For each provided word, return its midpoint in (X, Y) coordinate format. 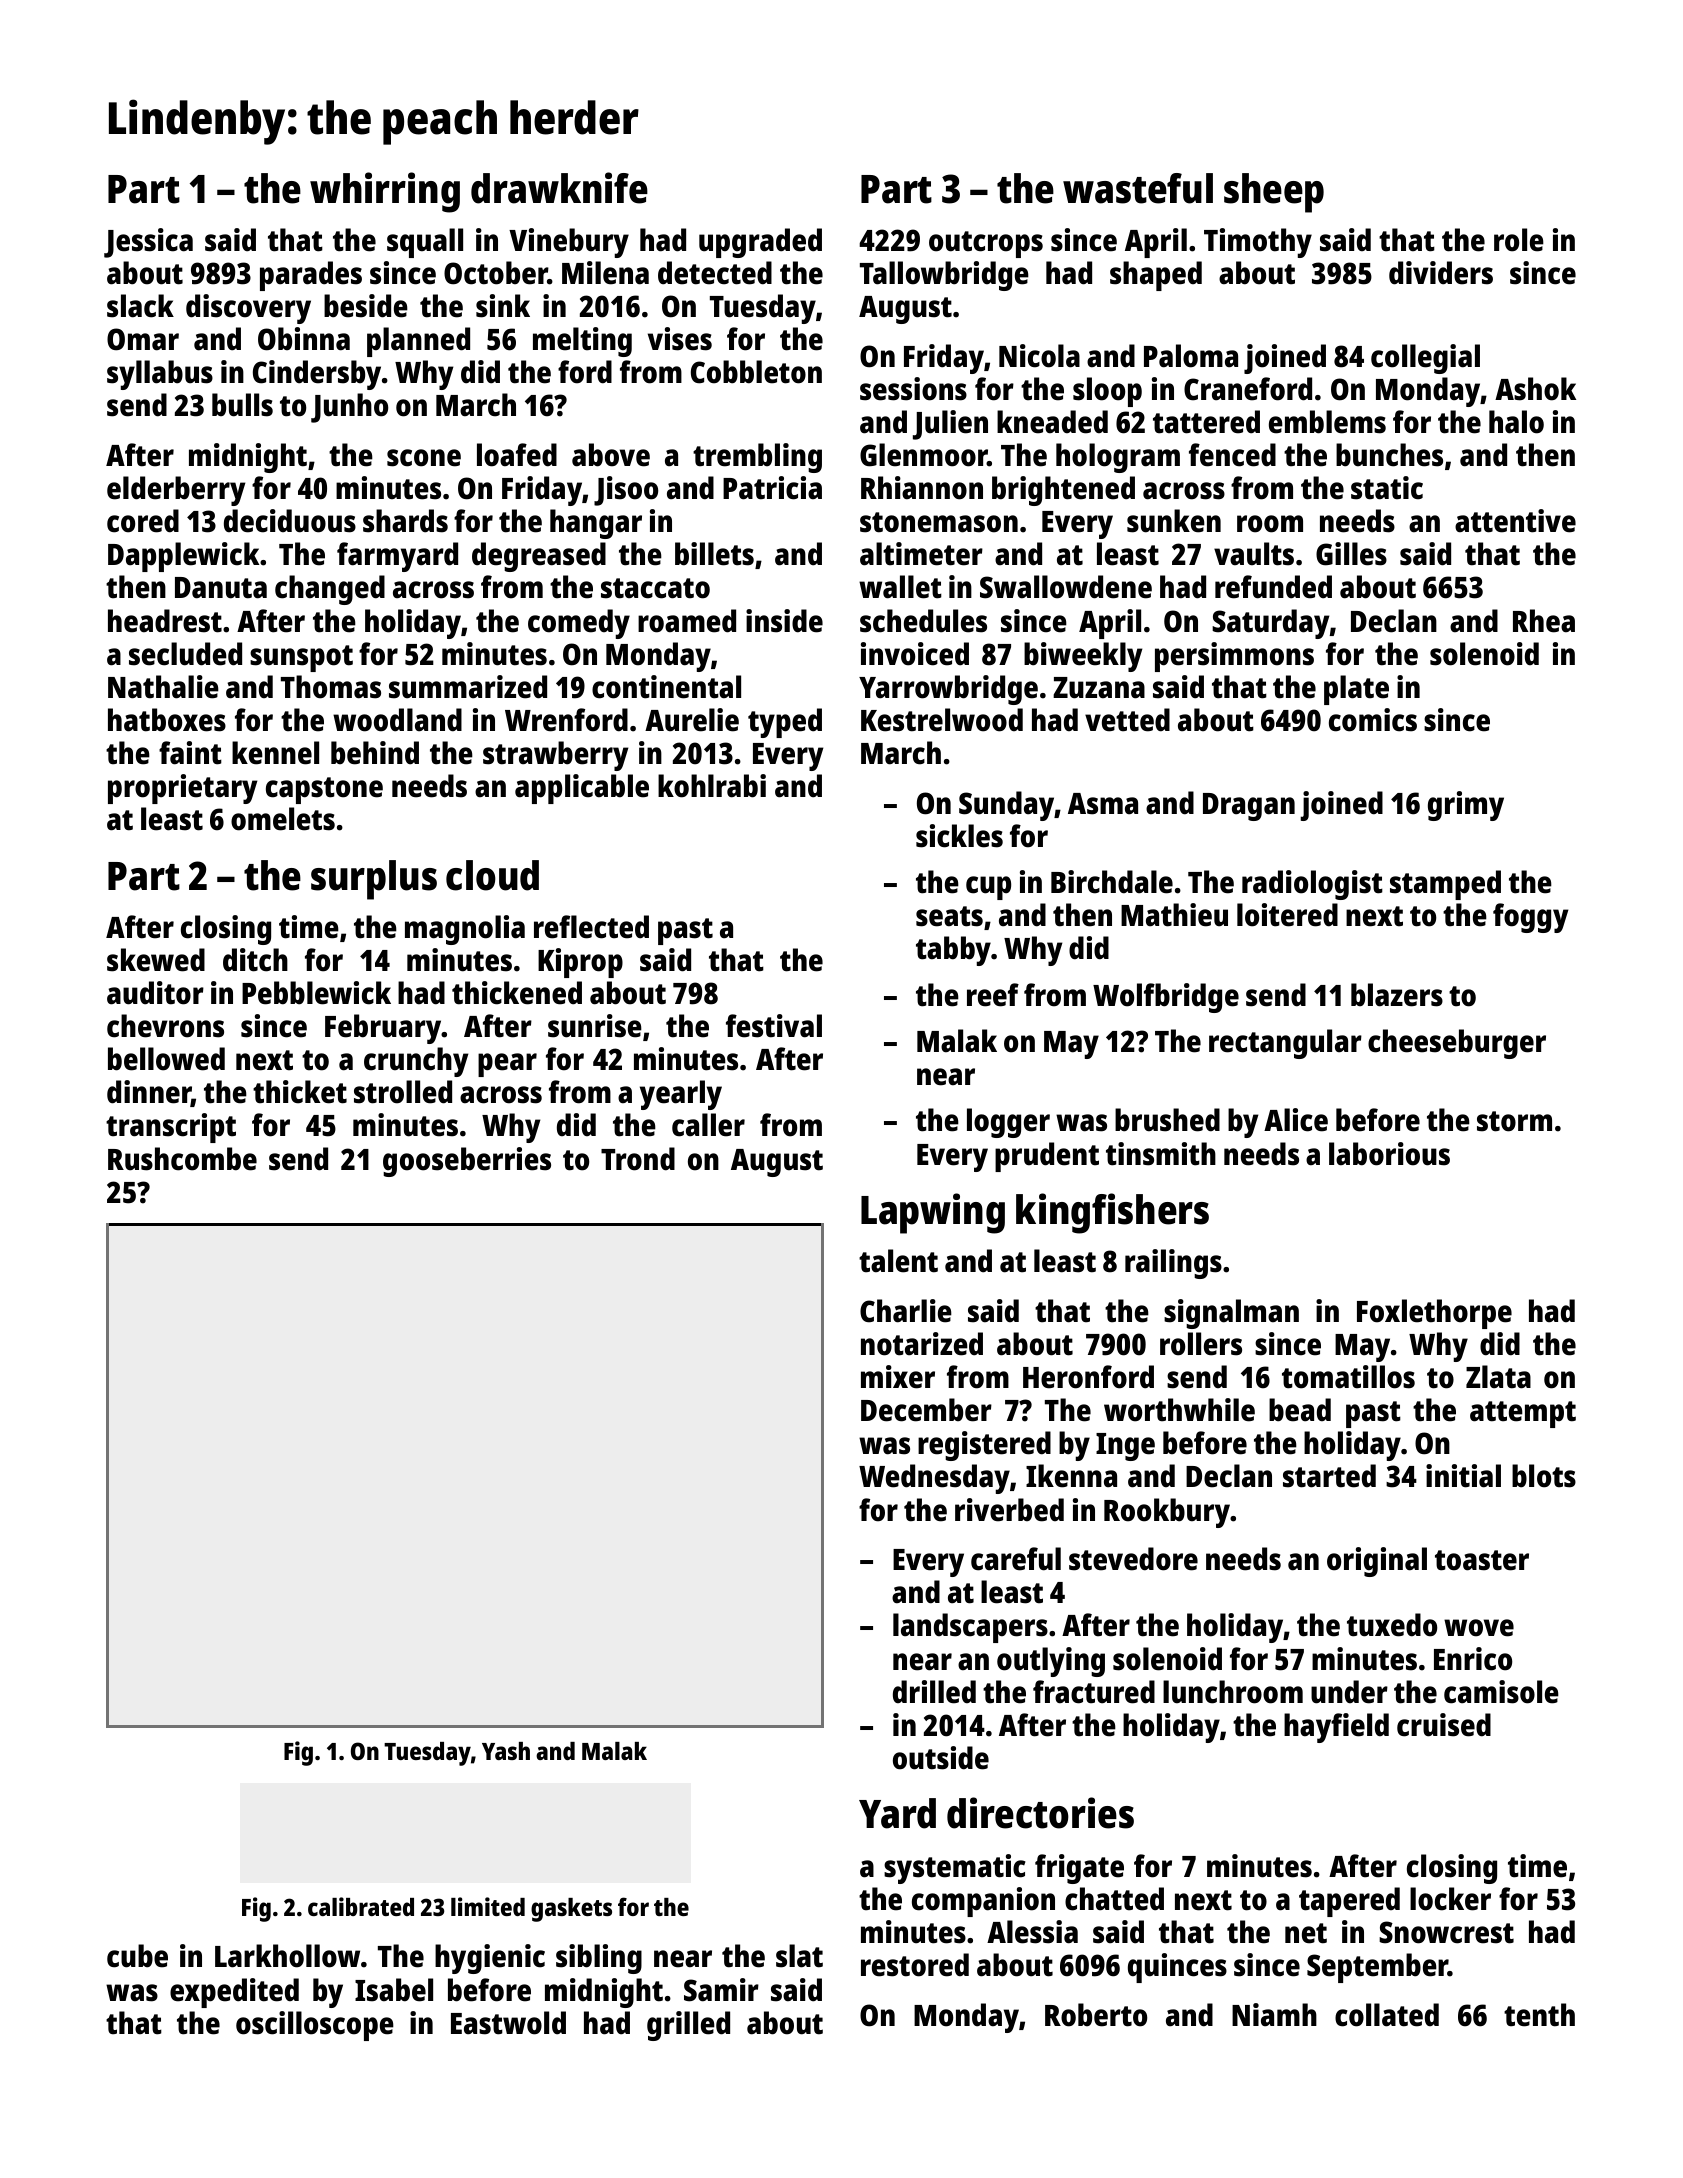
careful (1016, 1559)
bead (1300, 1410)
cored (143, 521)
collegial (1425, 359)
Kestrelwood (942, 720)
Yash (506, 1751)
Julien (950, 425)
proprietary (182, 789)
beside (366, 306)
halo (1516, 422)
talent (898, 1261)
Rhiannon (922, 488)
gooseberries (467, 1162)
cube (137, 1956)
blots (1544, 1476)
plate (1356, 690)
